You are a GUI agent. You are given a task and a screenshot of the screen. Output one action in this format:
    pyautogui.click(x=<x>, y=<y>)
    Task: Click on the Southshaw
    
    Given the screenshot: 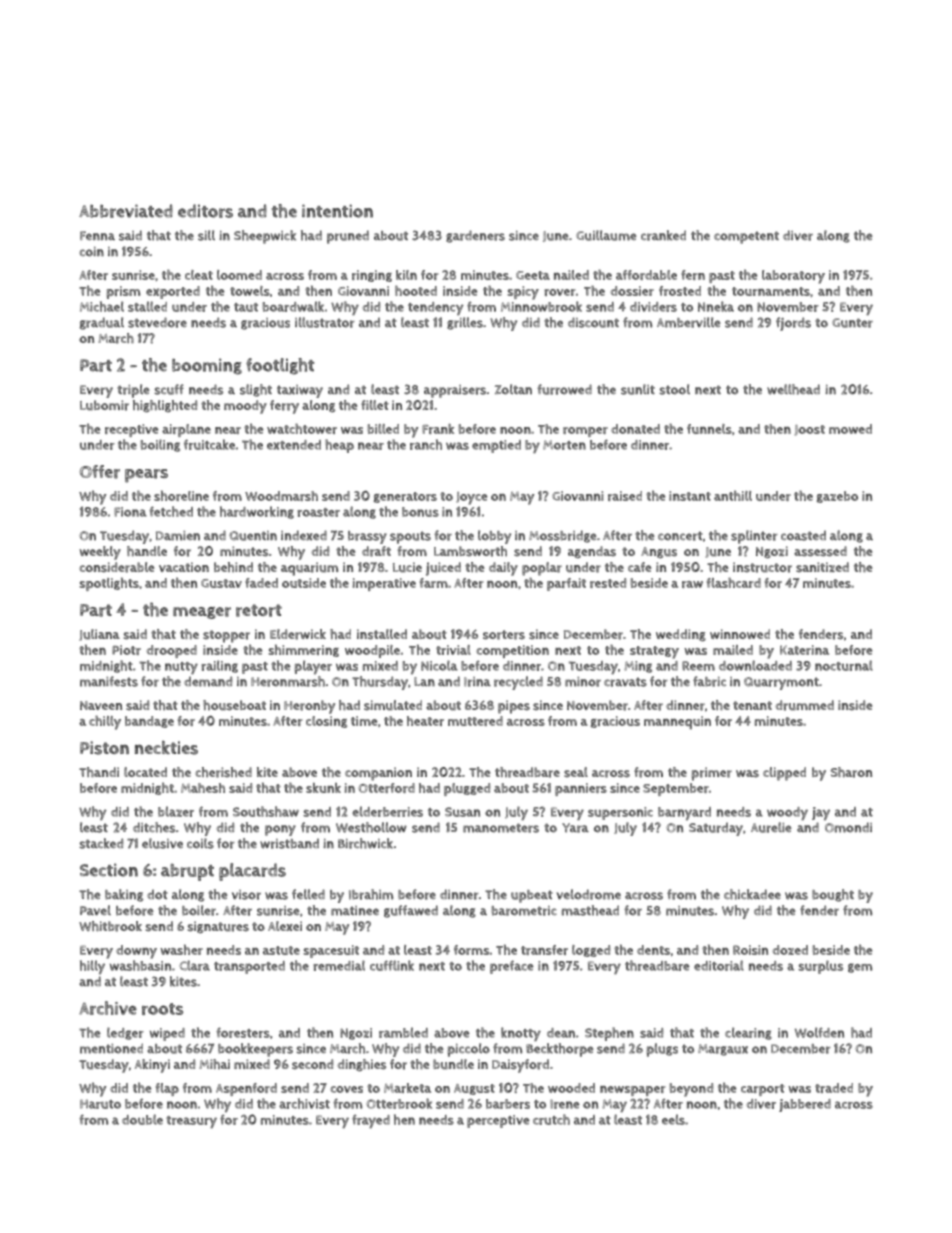 What is the action you would take?
    pyautogui.click(x=266, y=811)
